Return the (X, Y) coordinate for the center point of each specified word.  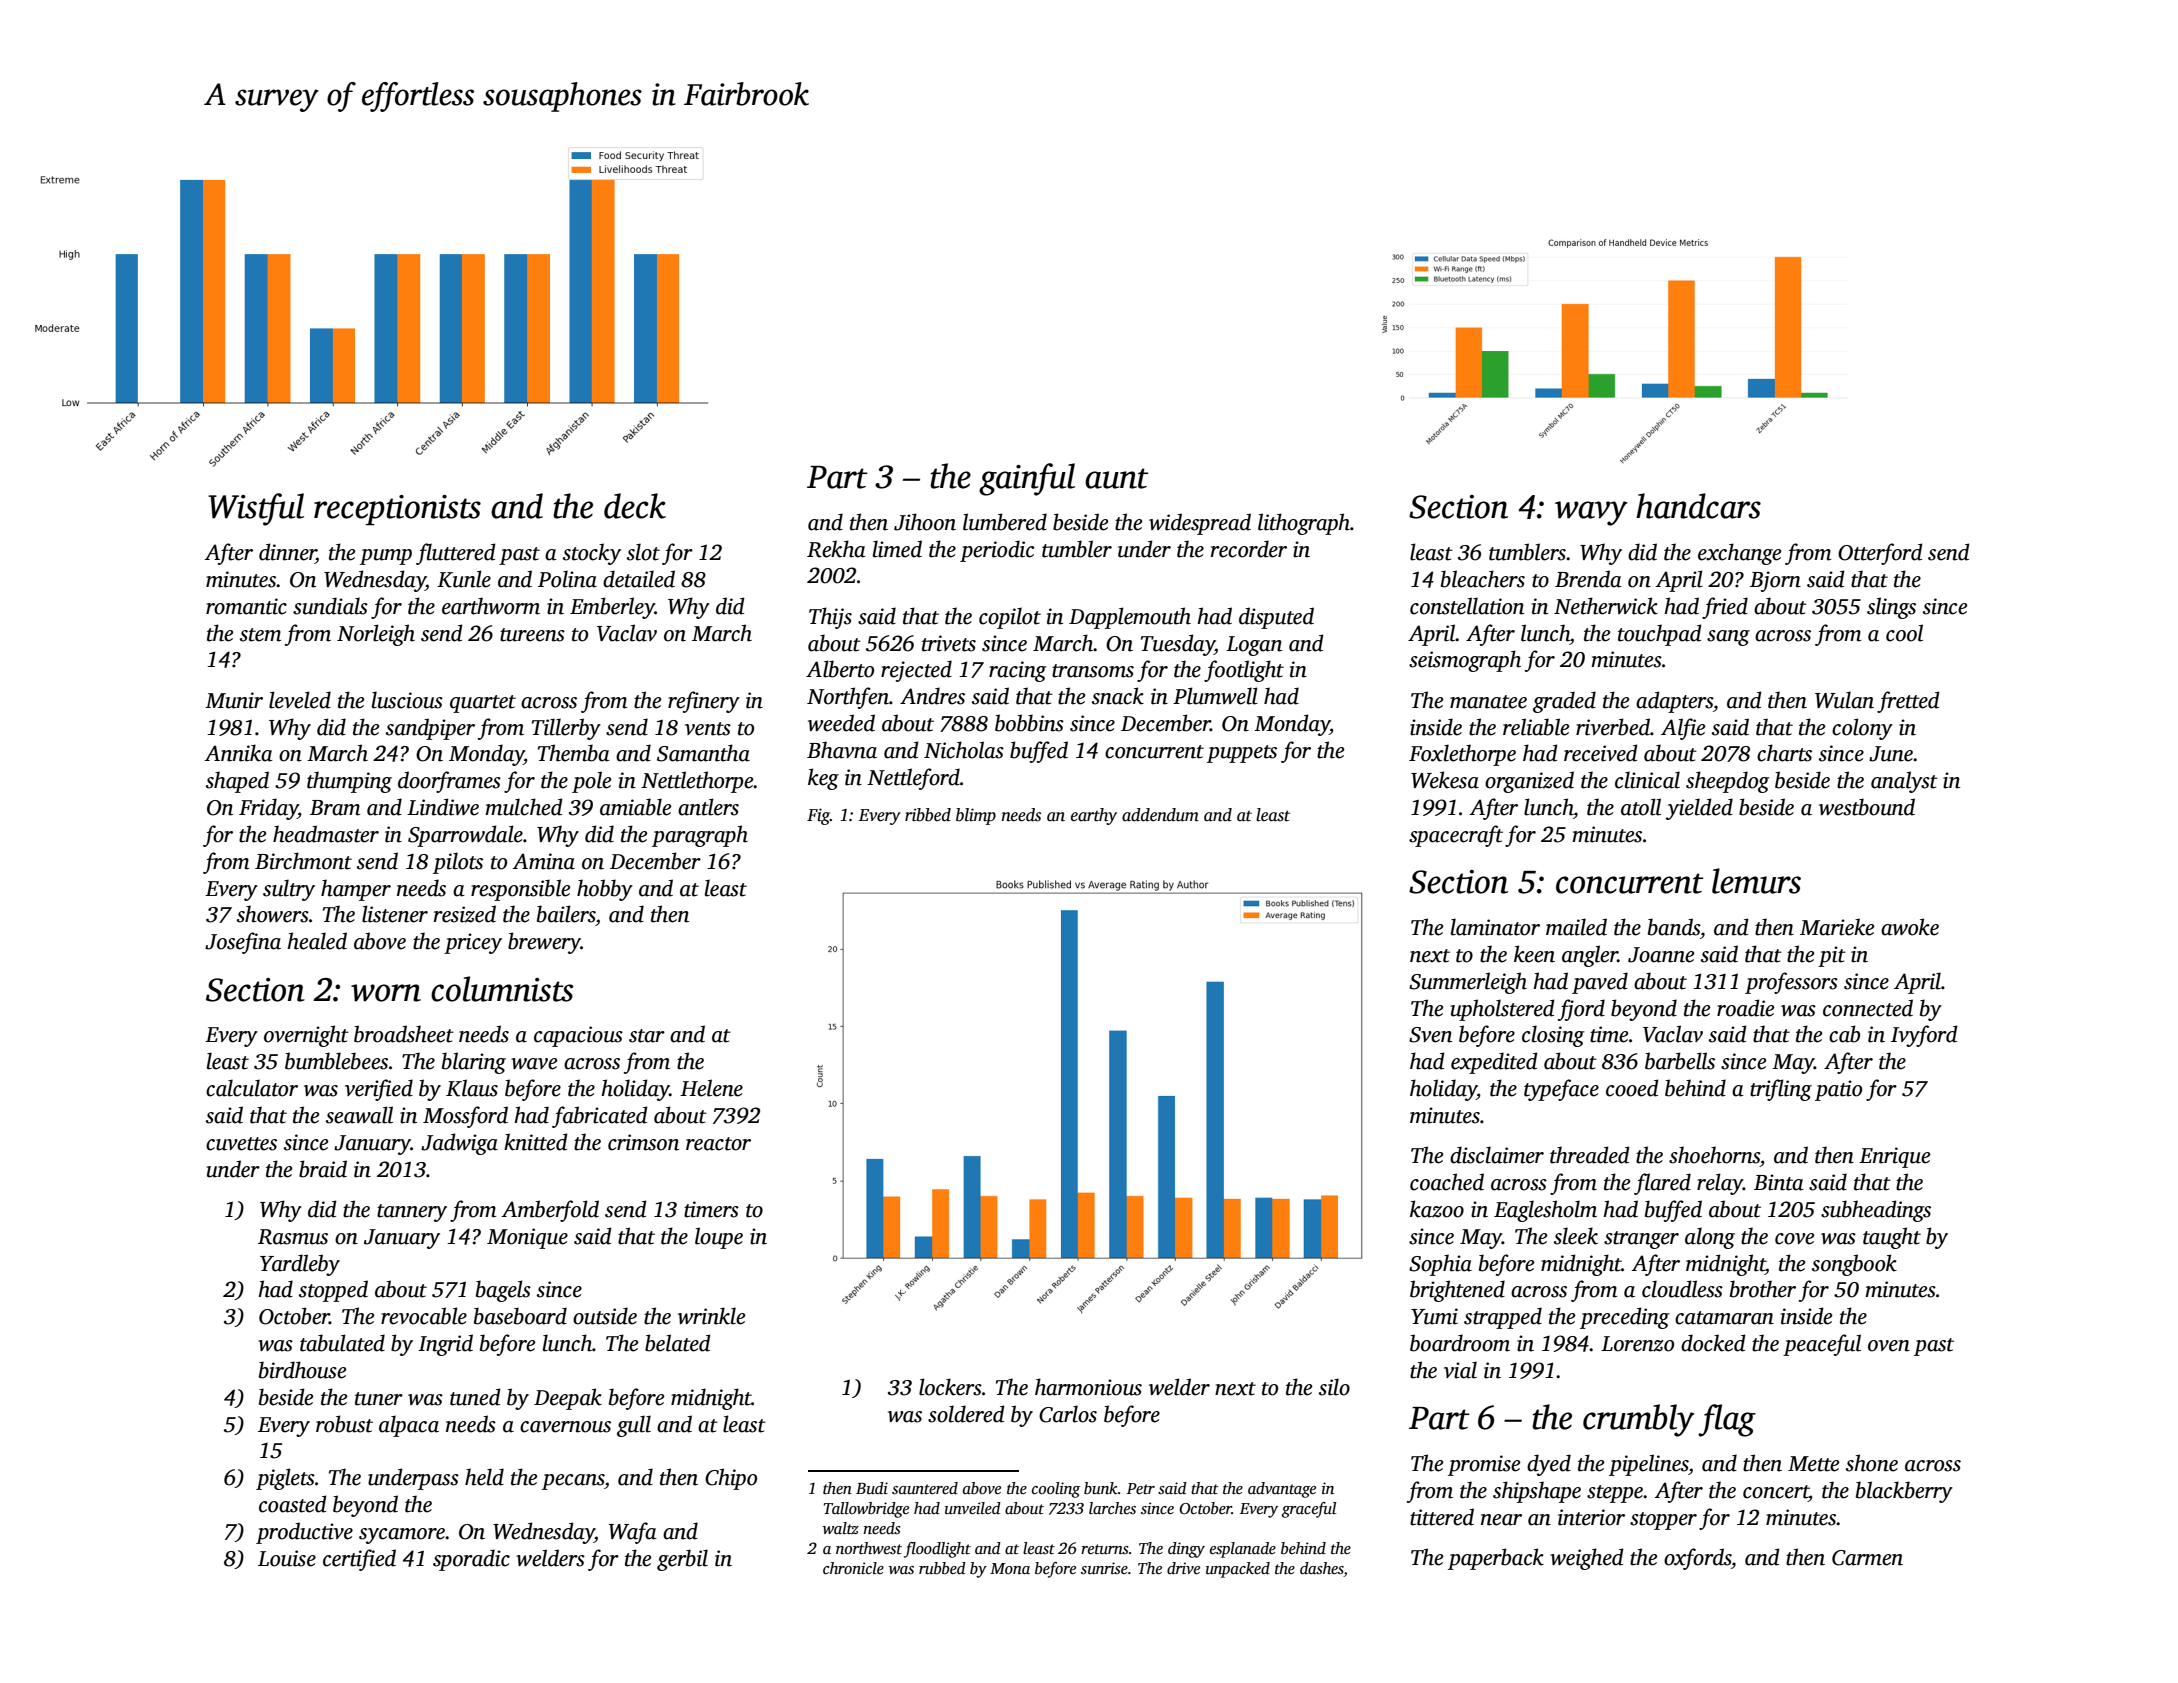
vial (1460, 1370)
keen (1534, 954)
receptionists (397, 510)
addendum (1160, 815)
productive (304, 1533)
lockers (950, 1387)
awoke (1910, 927)
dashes (1322, 1569)
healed (317, 941)
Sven (1430, 1035)
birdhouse (302, 1370)
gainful (1027, 479)
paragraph (700, 836)
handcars (1698, 506)
